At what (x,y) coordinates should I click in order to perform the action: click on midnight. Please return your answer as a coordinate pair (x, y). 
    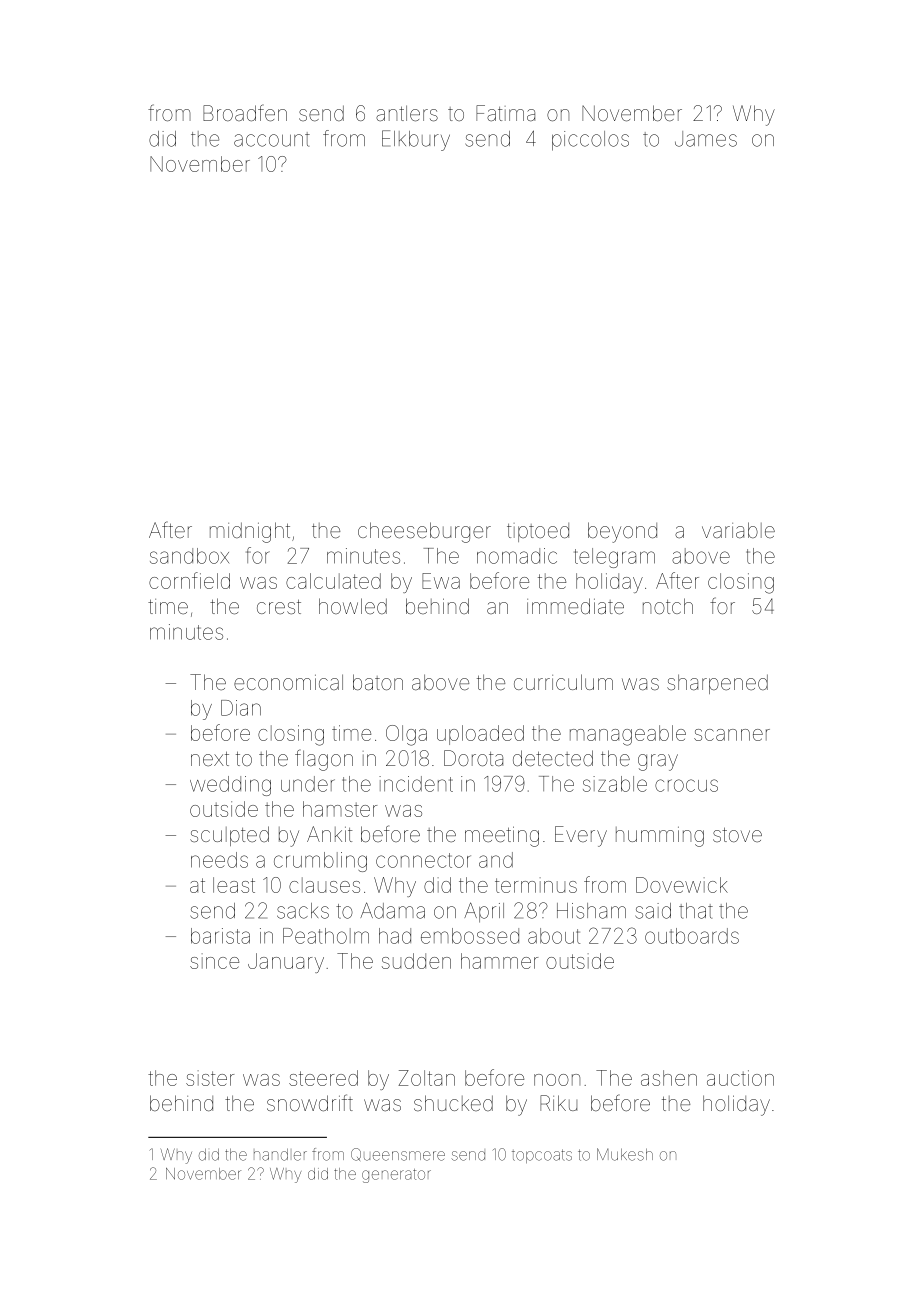
    Looking at the image, I should click on (250, 532).
